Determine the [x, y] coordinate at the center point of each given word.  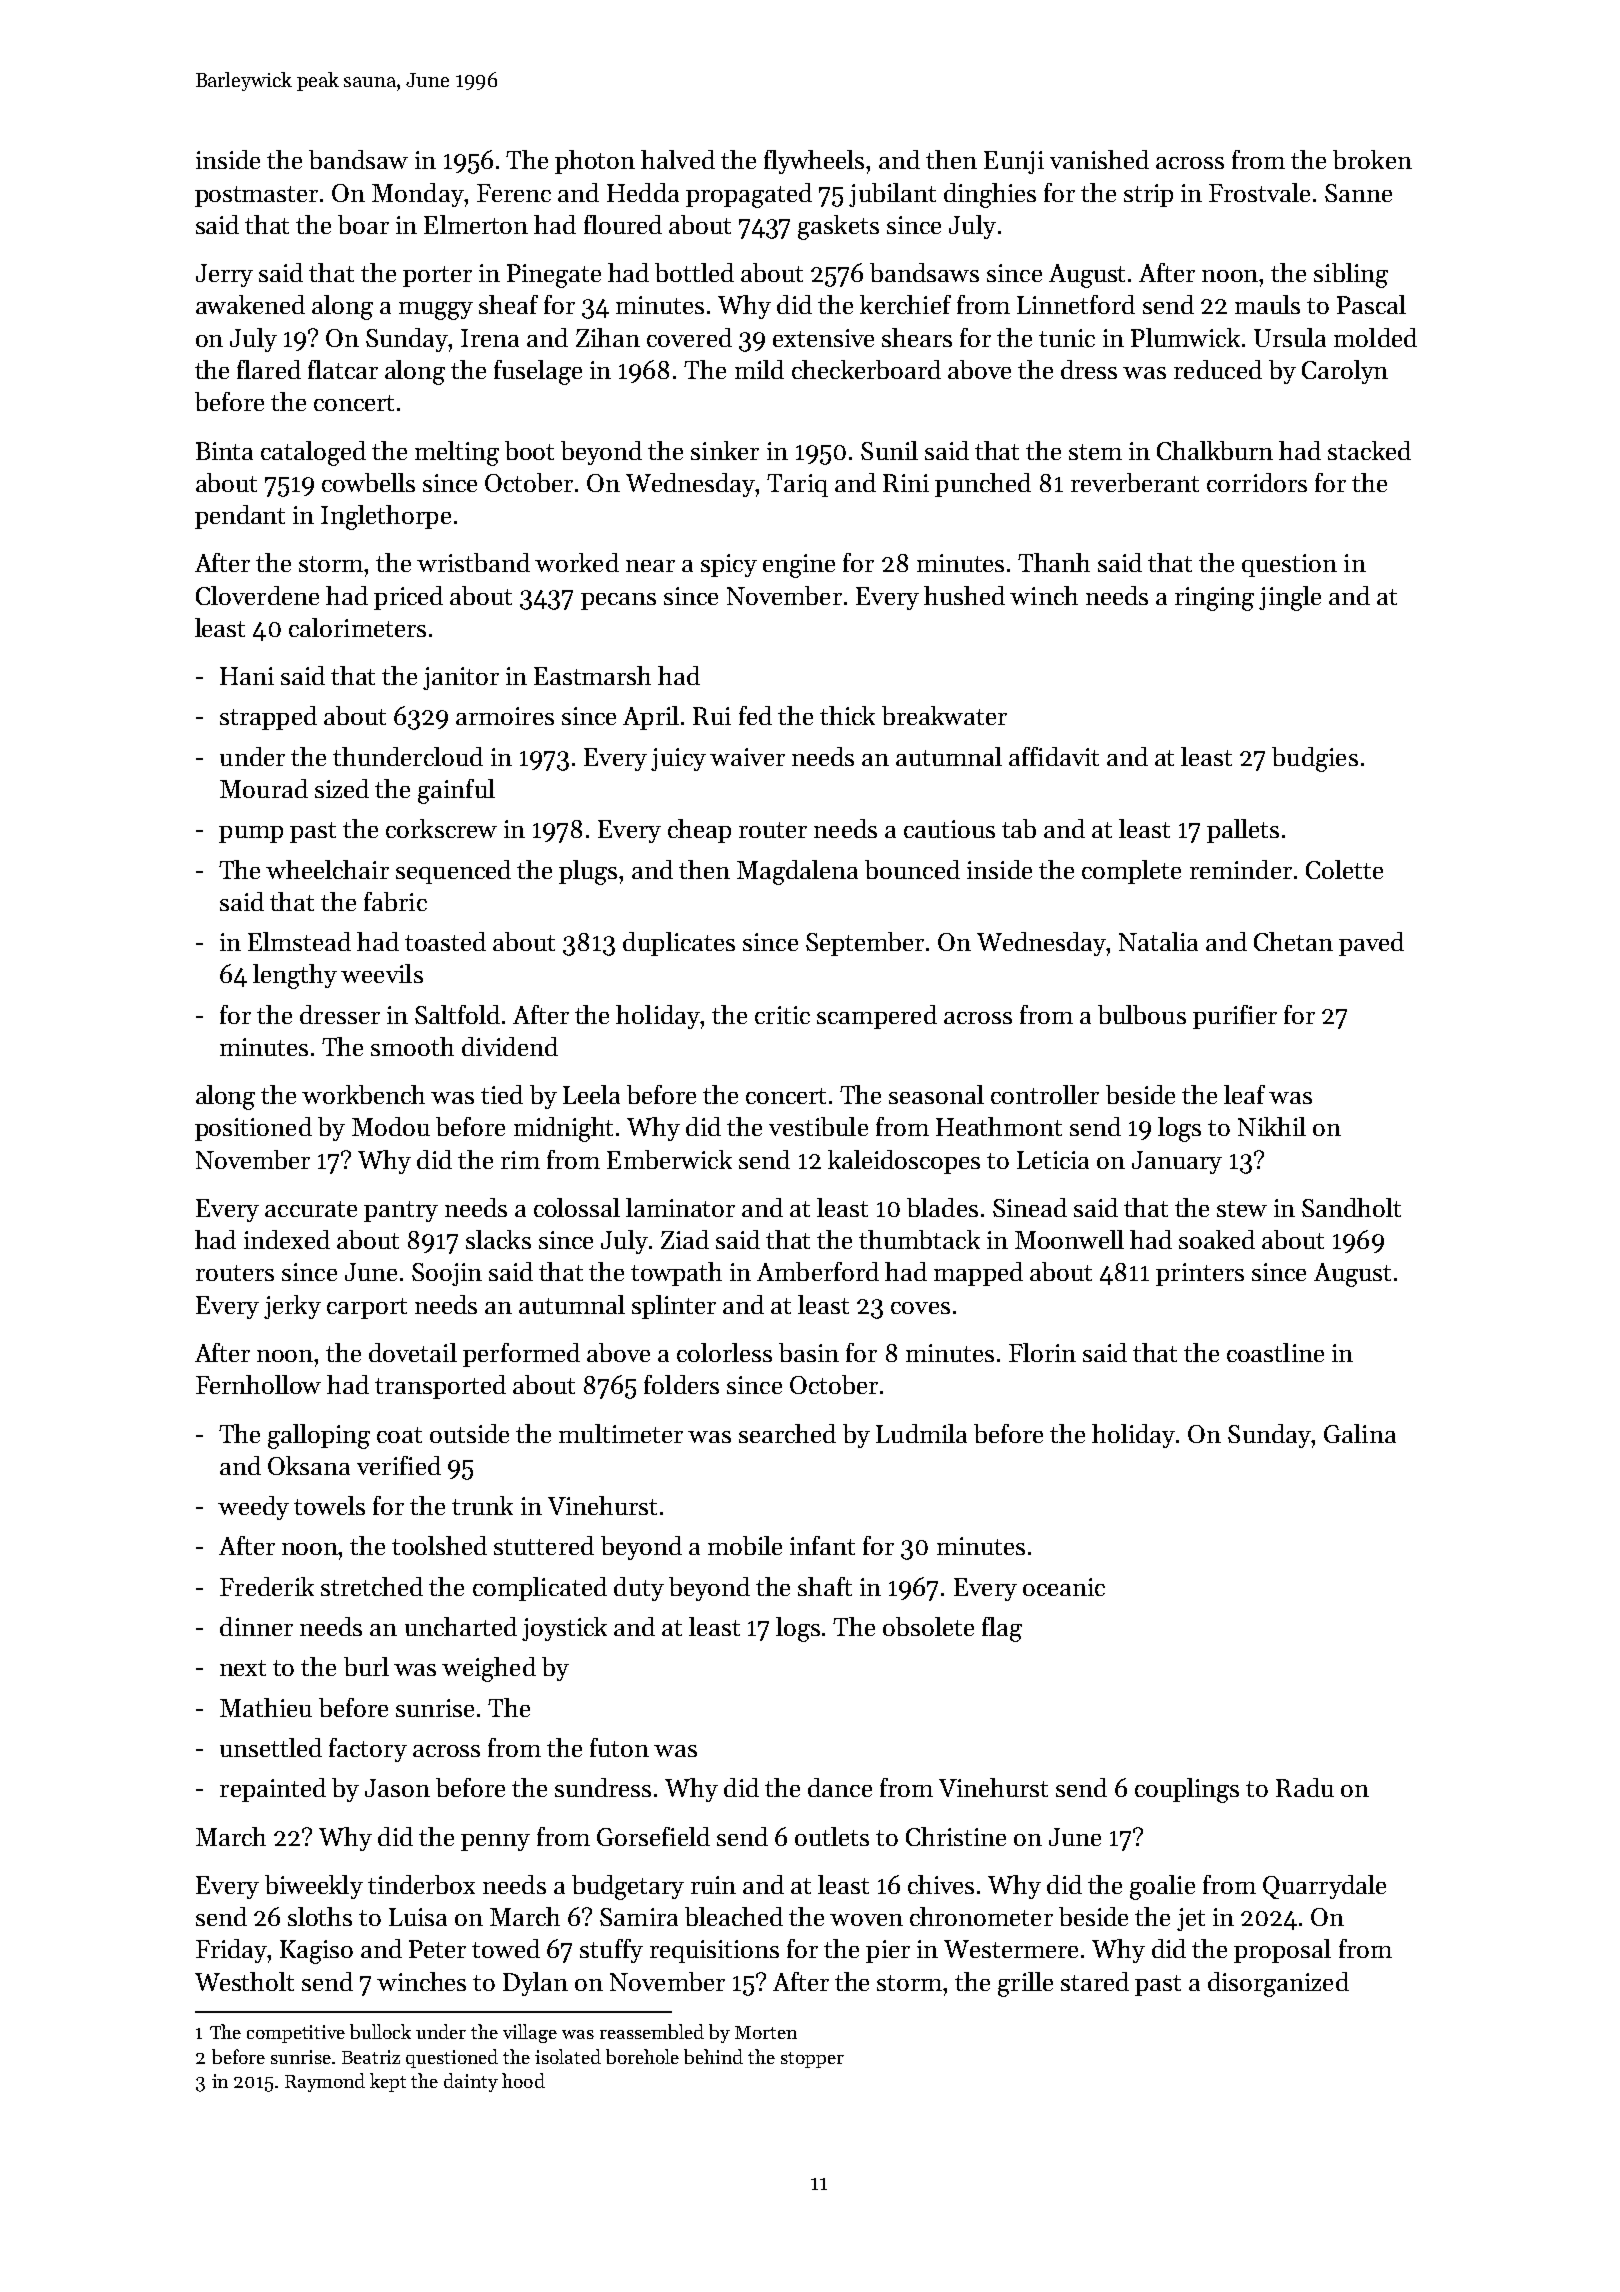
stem [1095, 452]
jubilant [892, 195]
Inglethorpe [386, 517]
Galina [1360, 1433]
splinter [674, 1307]
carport [367, 1308]
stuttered [544, 1545]
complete [1131, 872]
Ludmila [921, 1433]
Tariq [797, 485]
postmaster [256, 196]
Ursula [1290, 337]
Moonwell [1069, 1239]
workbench [363, 1094]
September [865, 944]
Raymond [325, 2082]
